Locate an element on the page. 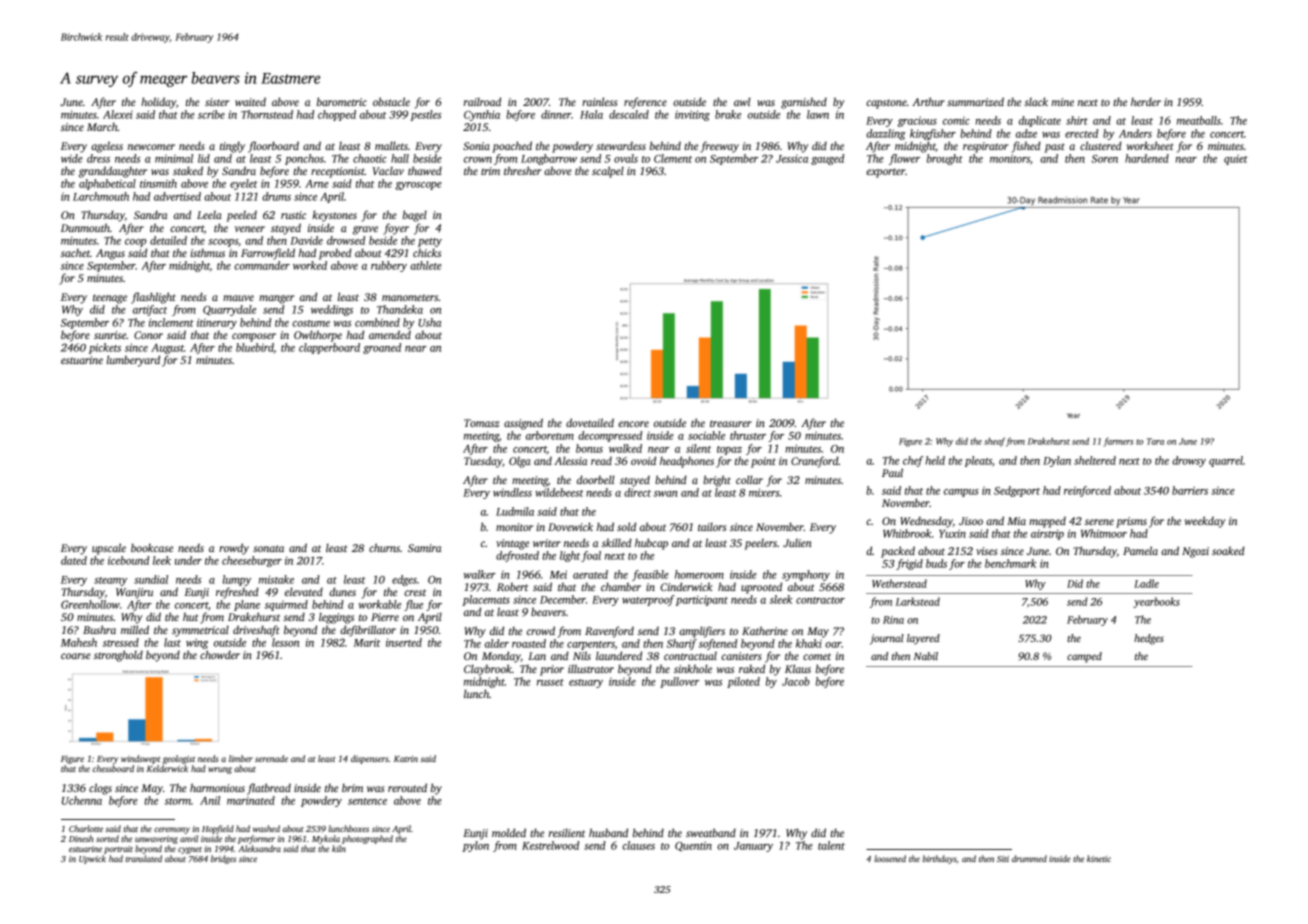 The image size is (1308, 924). Pamela is located at coordinates (1140, 550).
